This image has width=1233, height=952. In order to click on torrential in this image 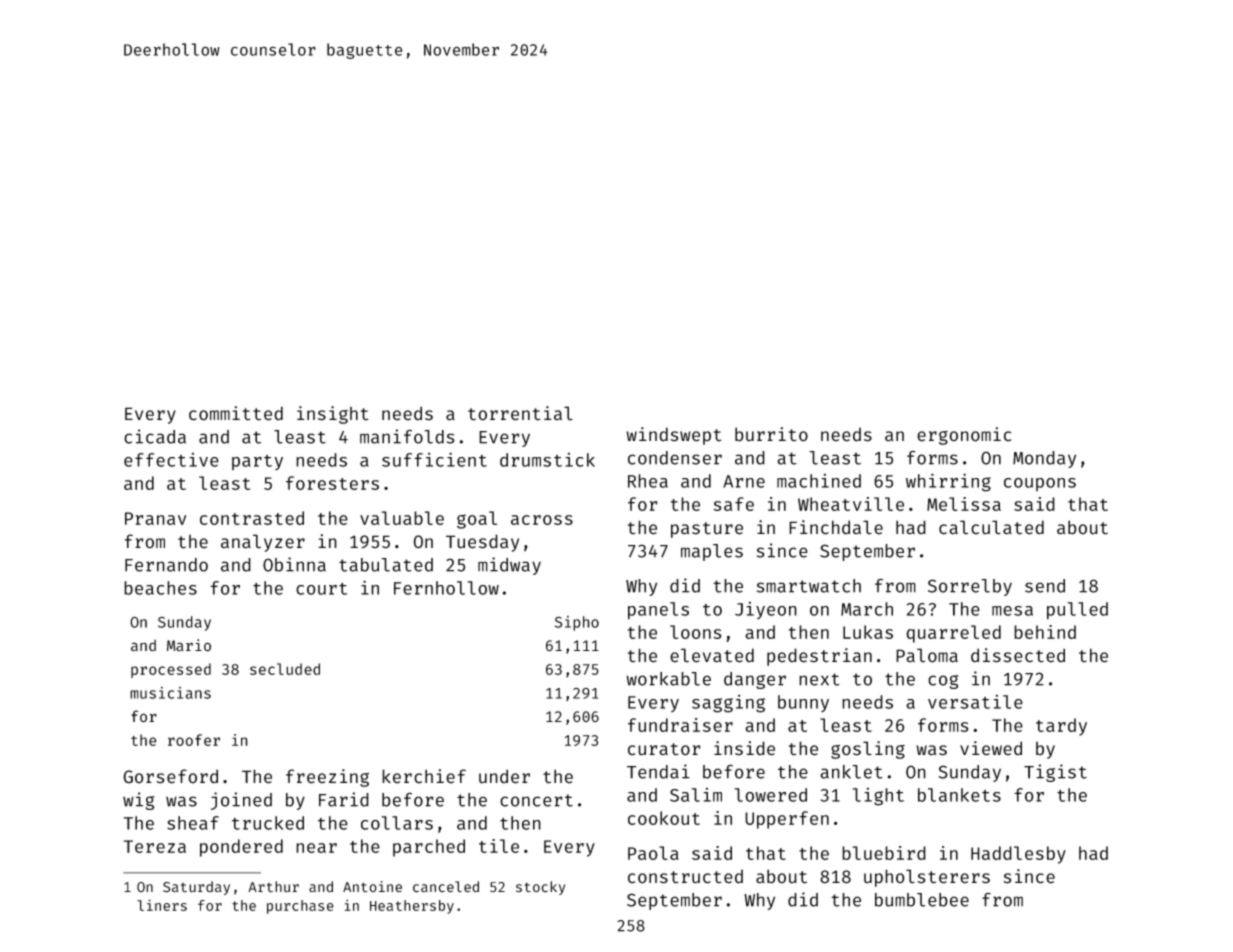, I will do `click(520, 413)`.
